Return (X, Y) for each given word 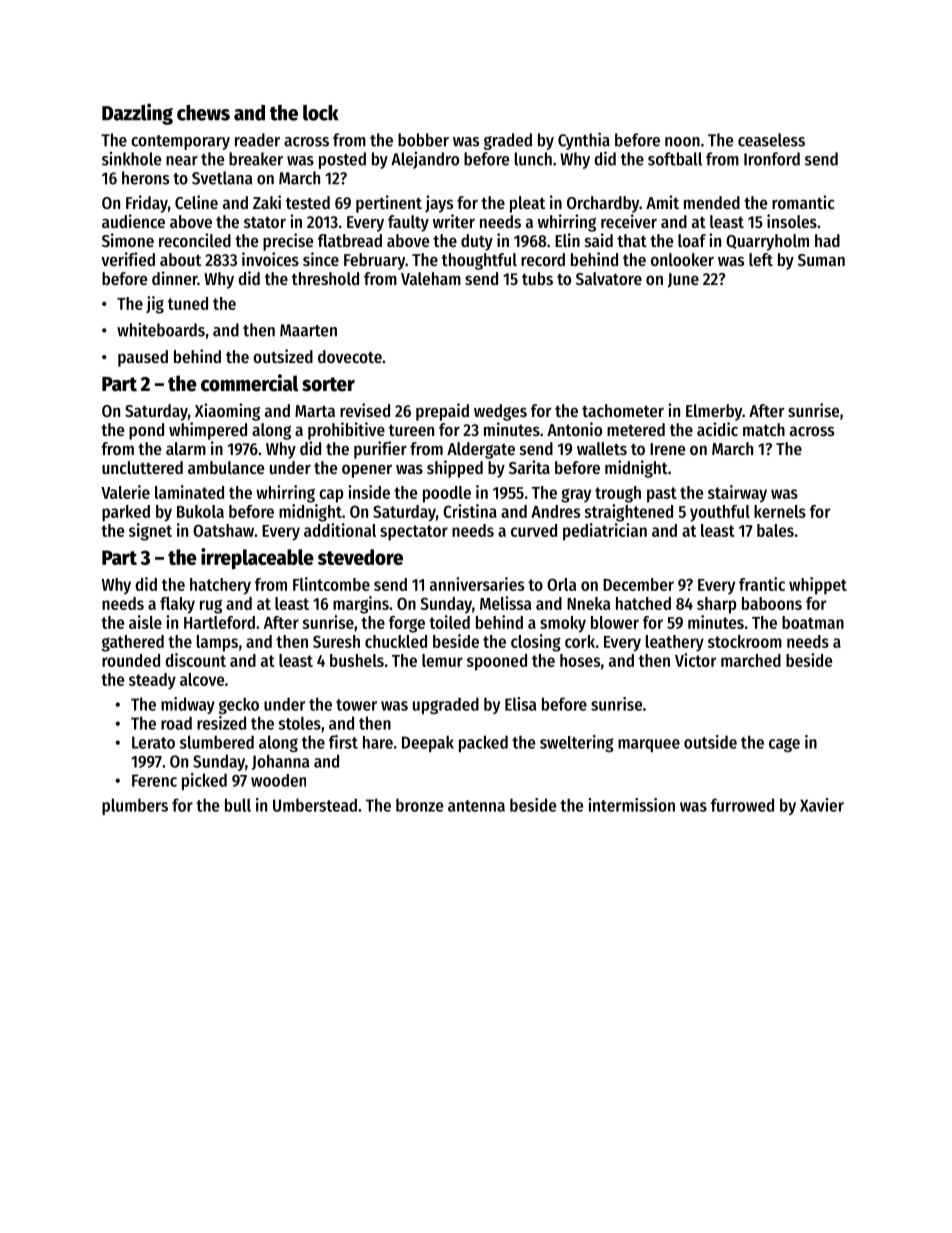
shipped (455, 469)
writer (454, 221)
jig (155, 305)
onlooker (682, 259)
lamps (217, 643)
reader (257, 140)
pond (146, 431)
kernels (780, 511)
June (683, 280)
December (638, 584)
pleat (527, 204)
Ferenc (154, 780)
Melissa (505, 603)
